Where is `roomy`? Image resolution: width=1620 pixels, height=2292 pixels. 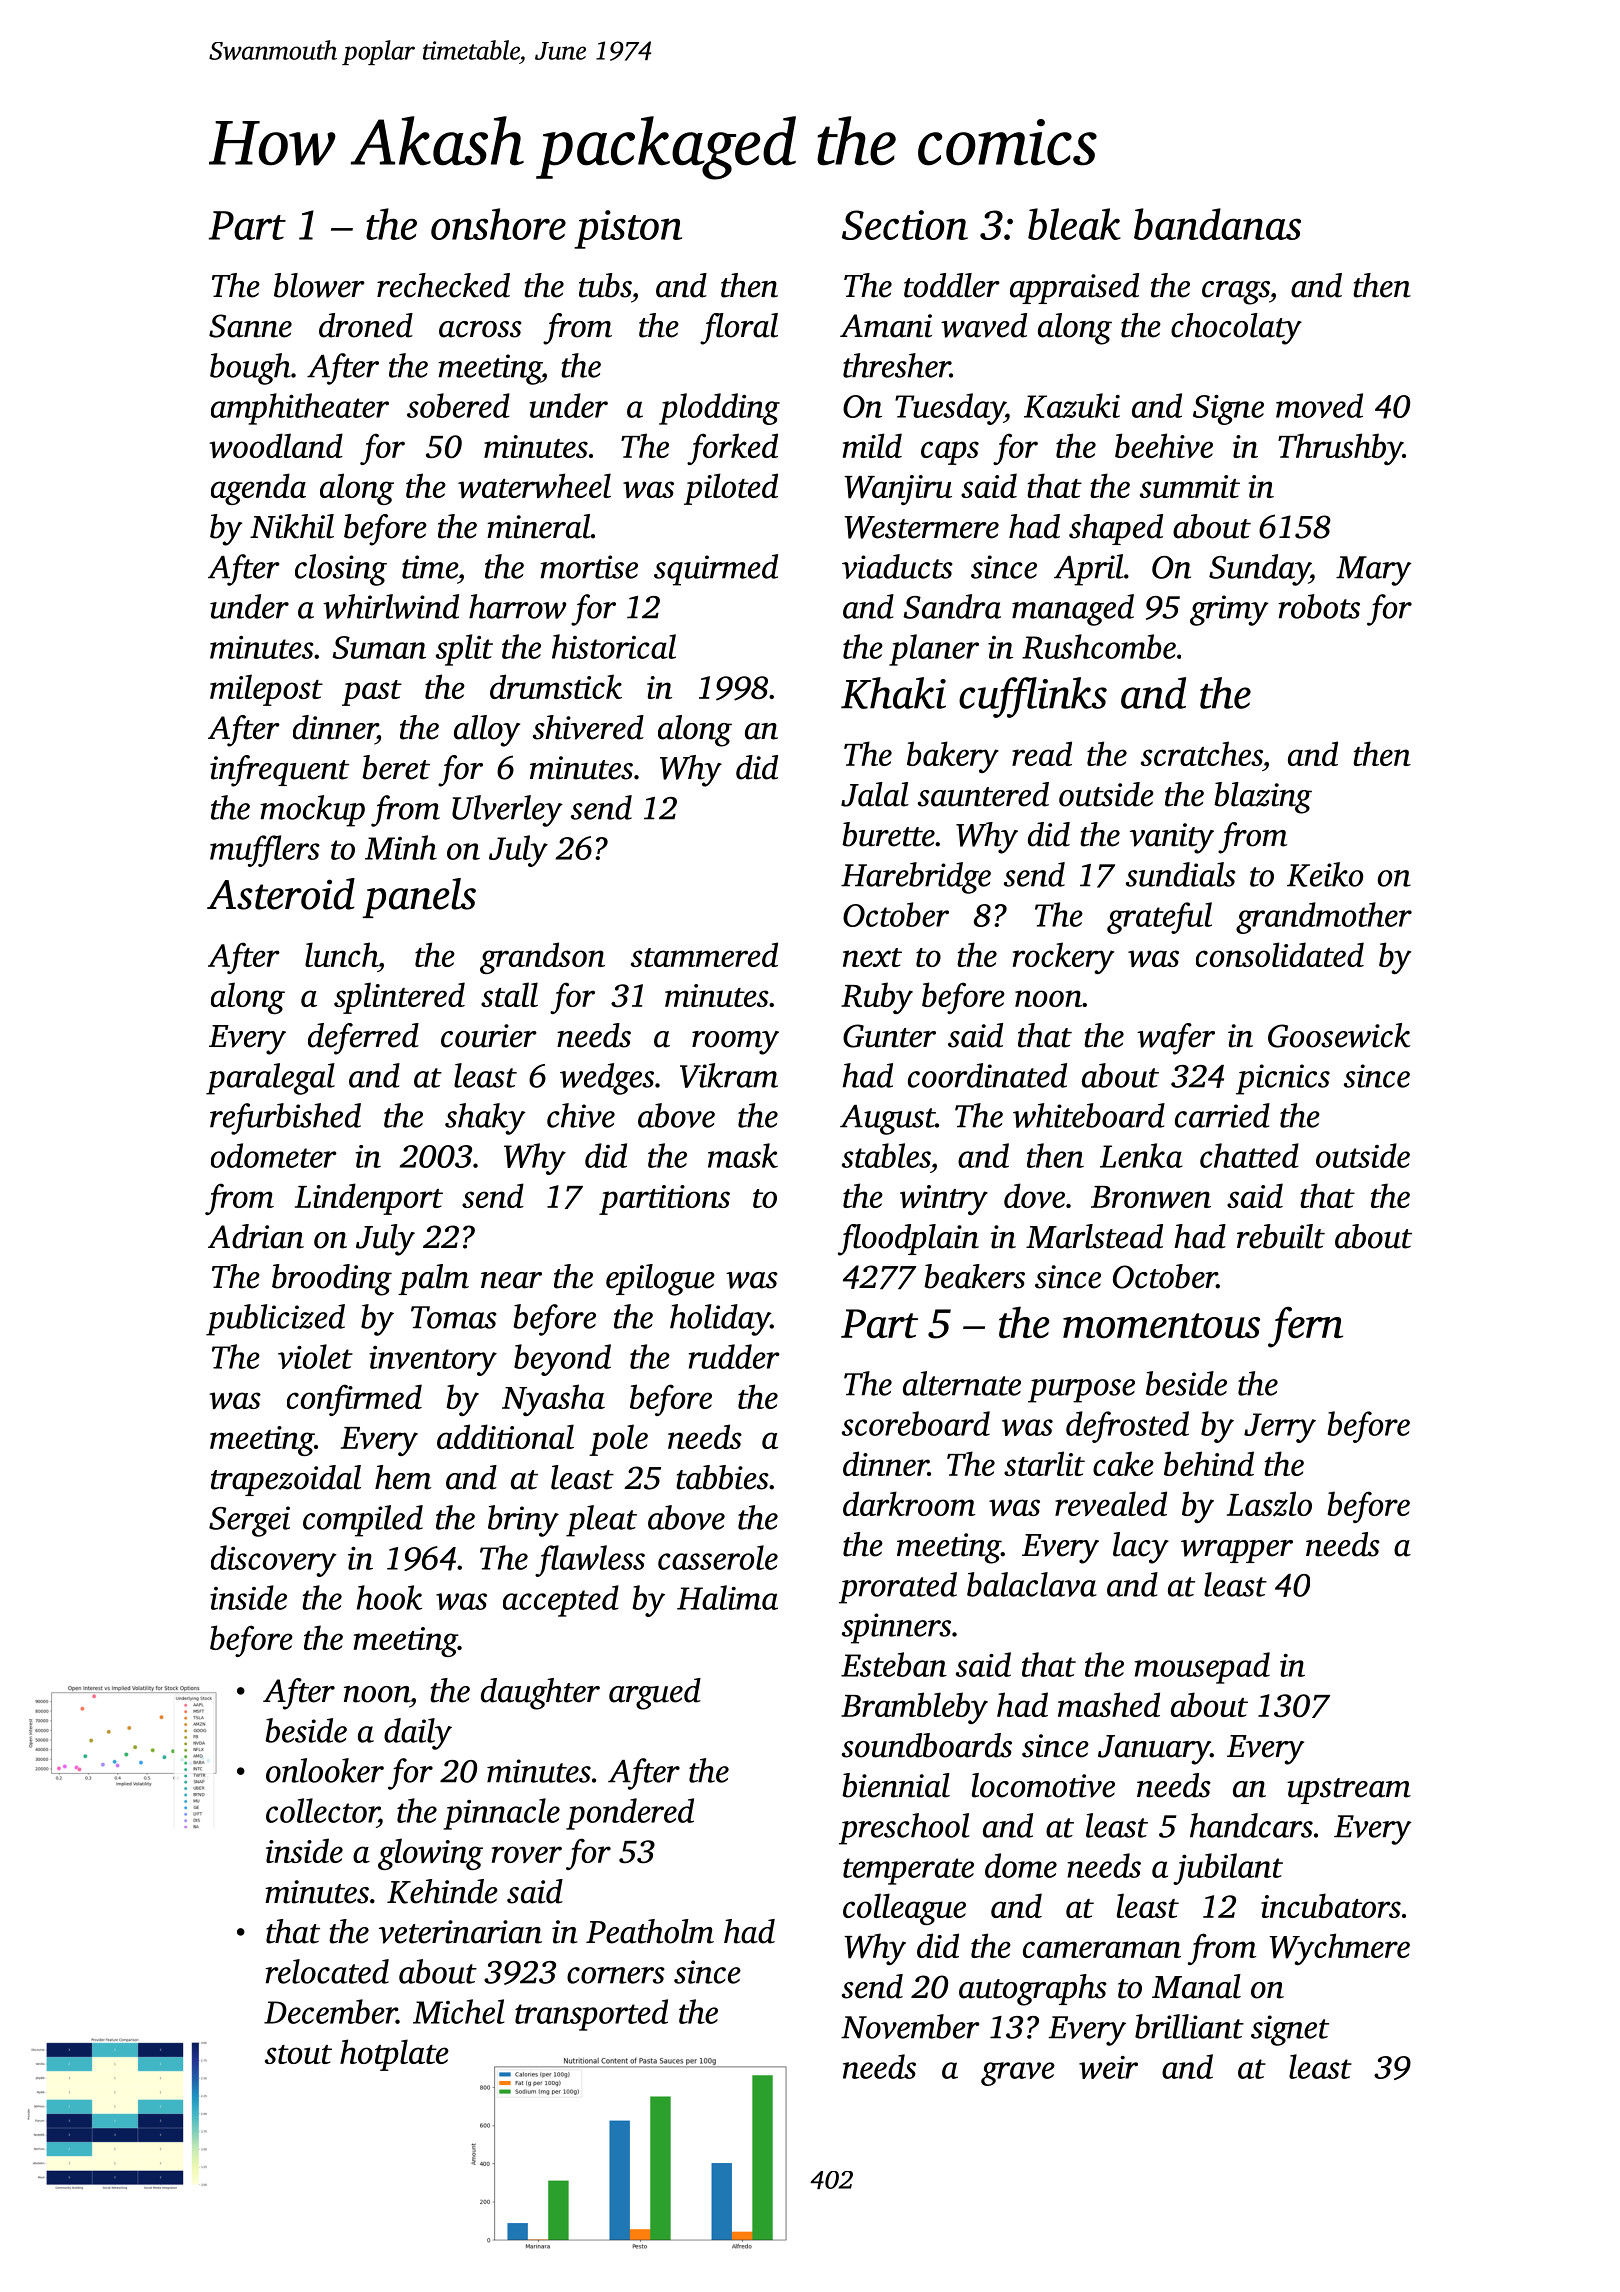
roomy is located at coordinates (735, 1043).
